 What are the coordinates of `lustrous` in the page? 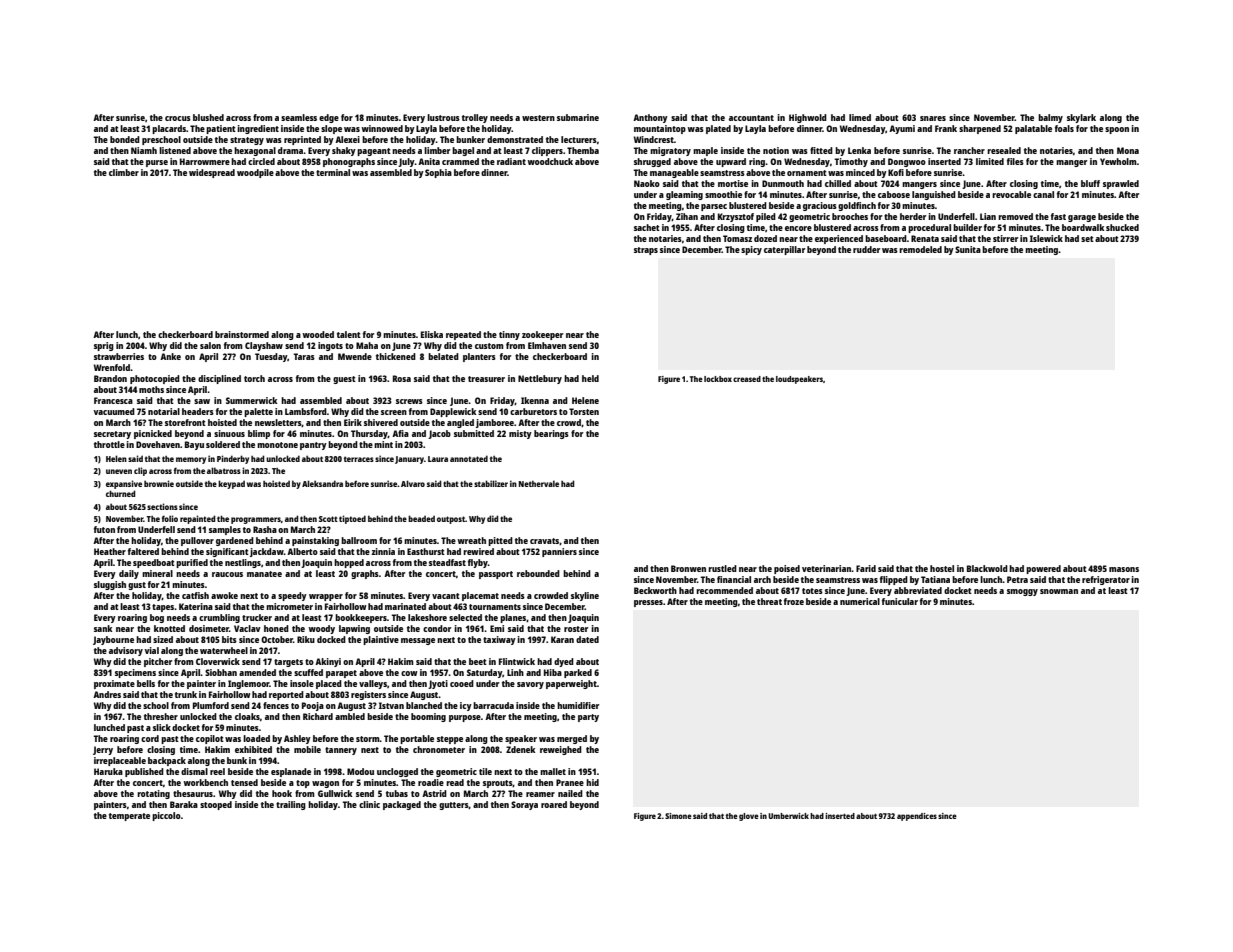 It's located at (443, 117).
